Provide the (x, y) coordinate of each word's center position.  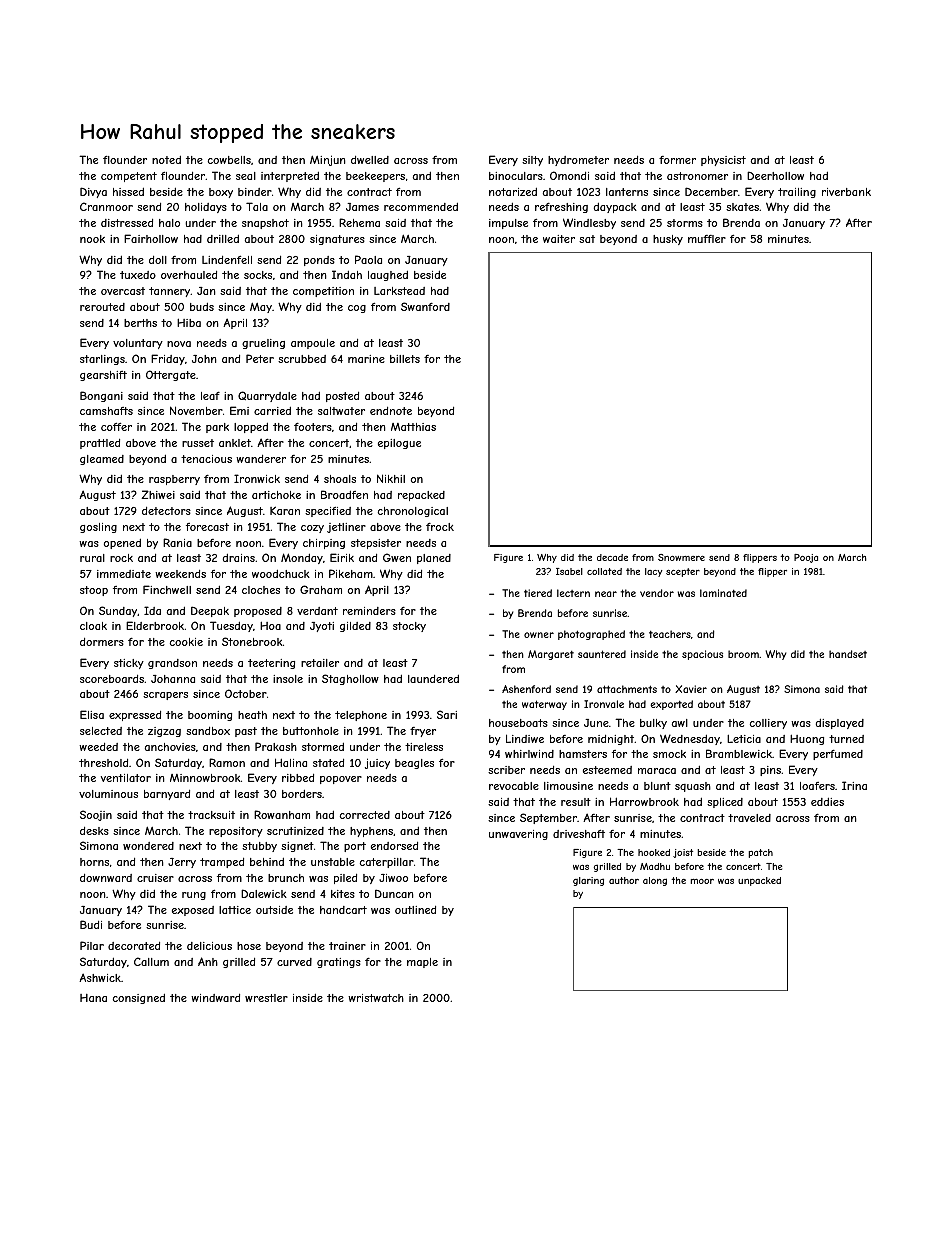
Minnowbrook (205, 778)
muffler (707, 239)
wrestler (266, 998)
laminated (723, 593)
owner (539, 635)
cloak (93, 626)
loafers (817, 786)
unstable (333, 862)
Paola (368, 259)
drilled (223, 239)
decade (612, 557)
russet (198, 443)
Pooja (806, 558)
